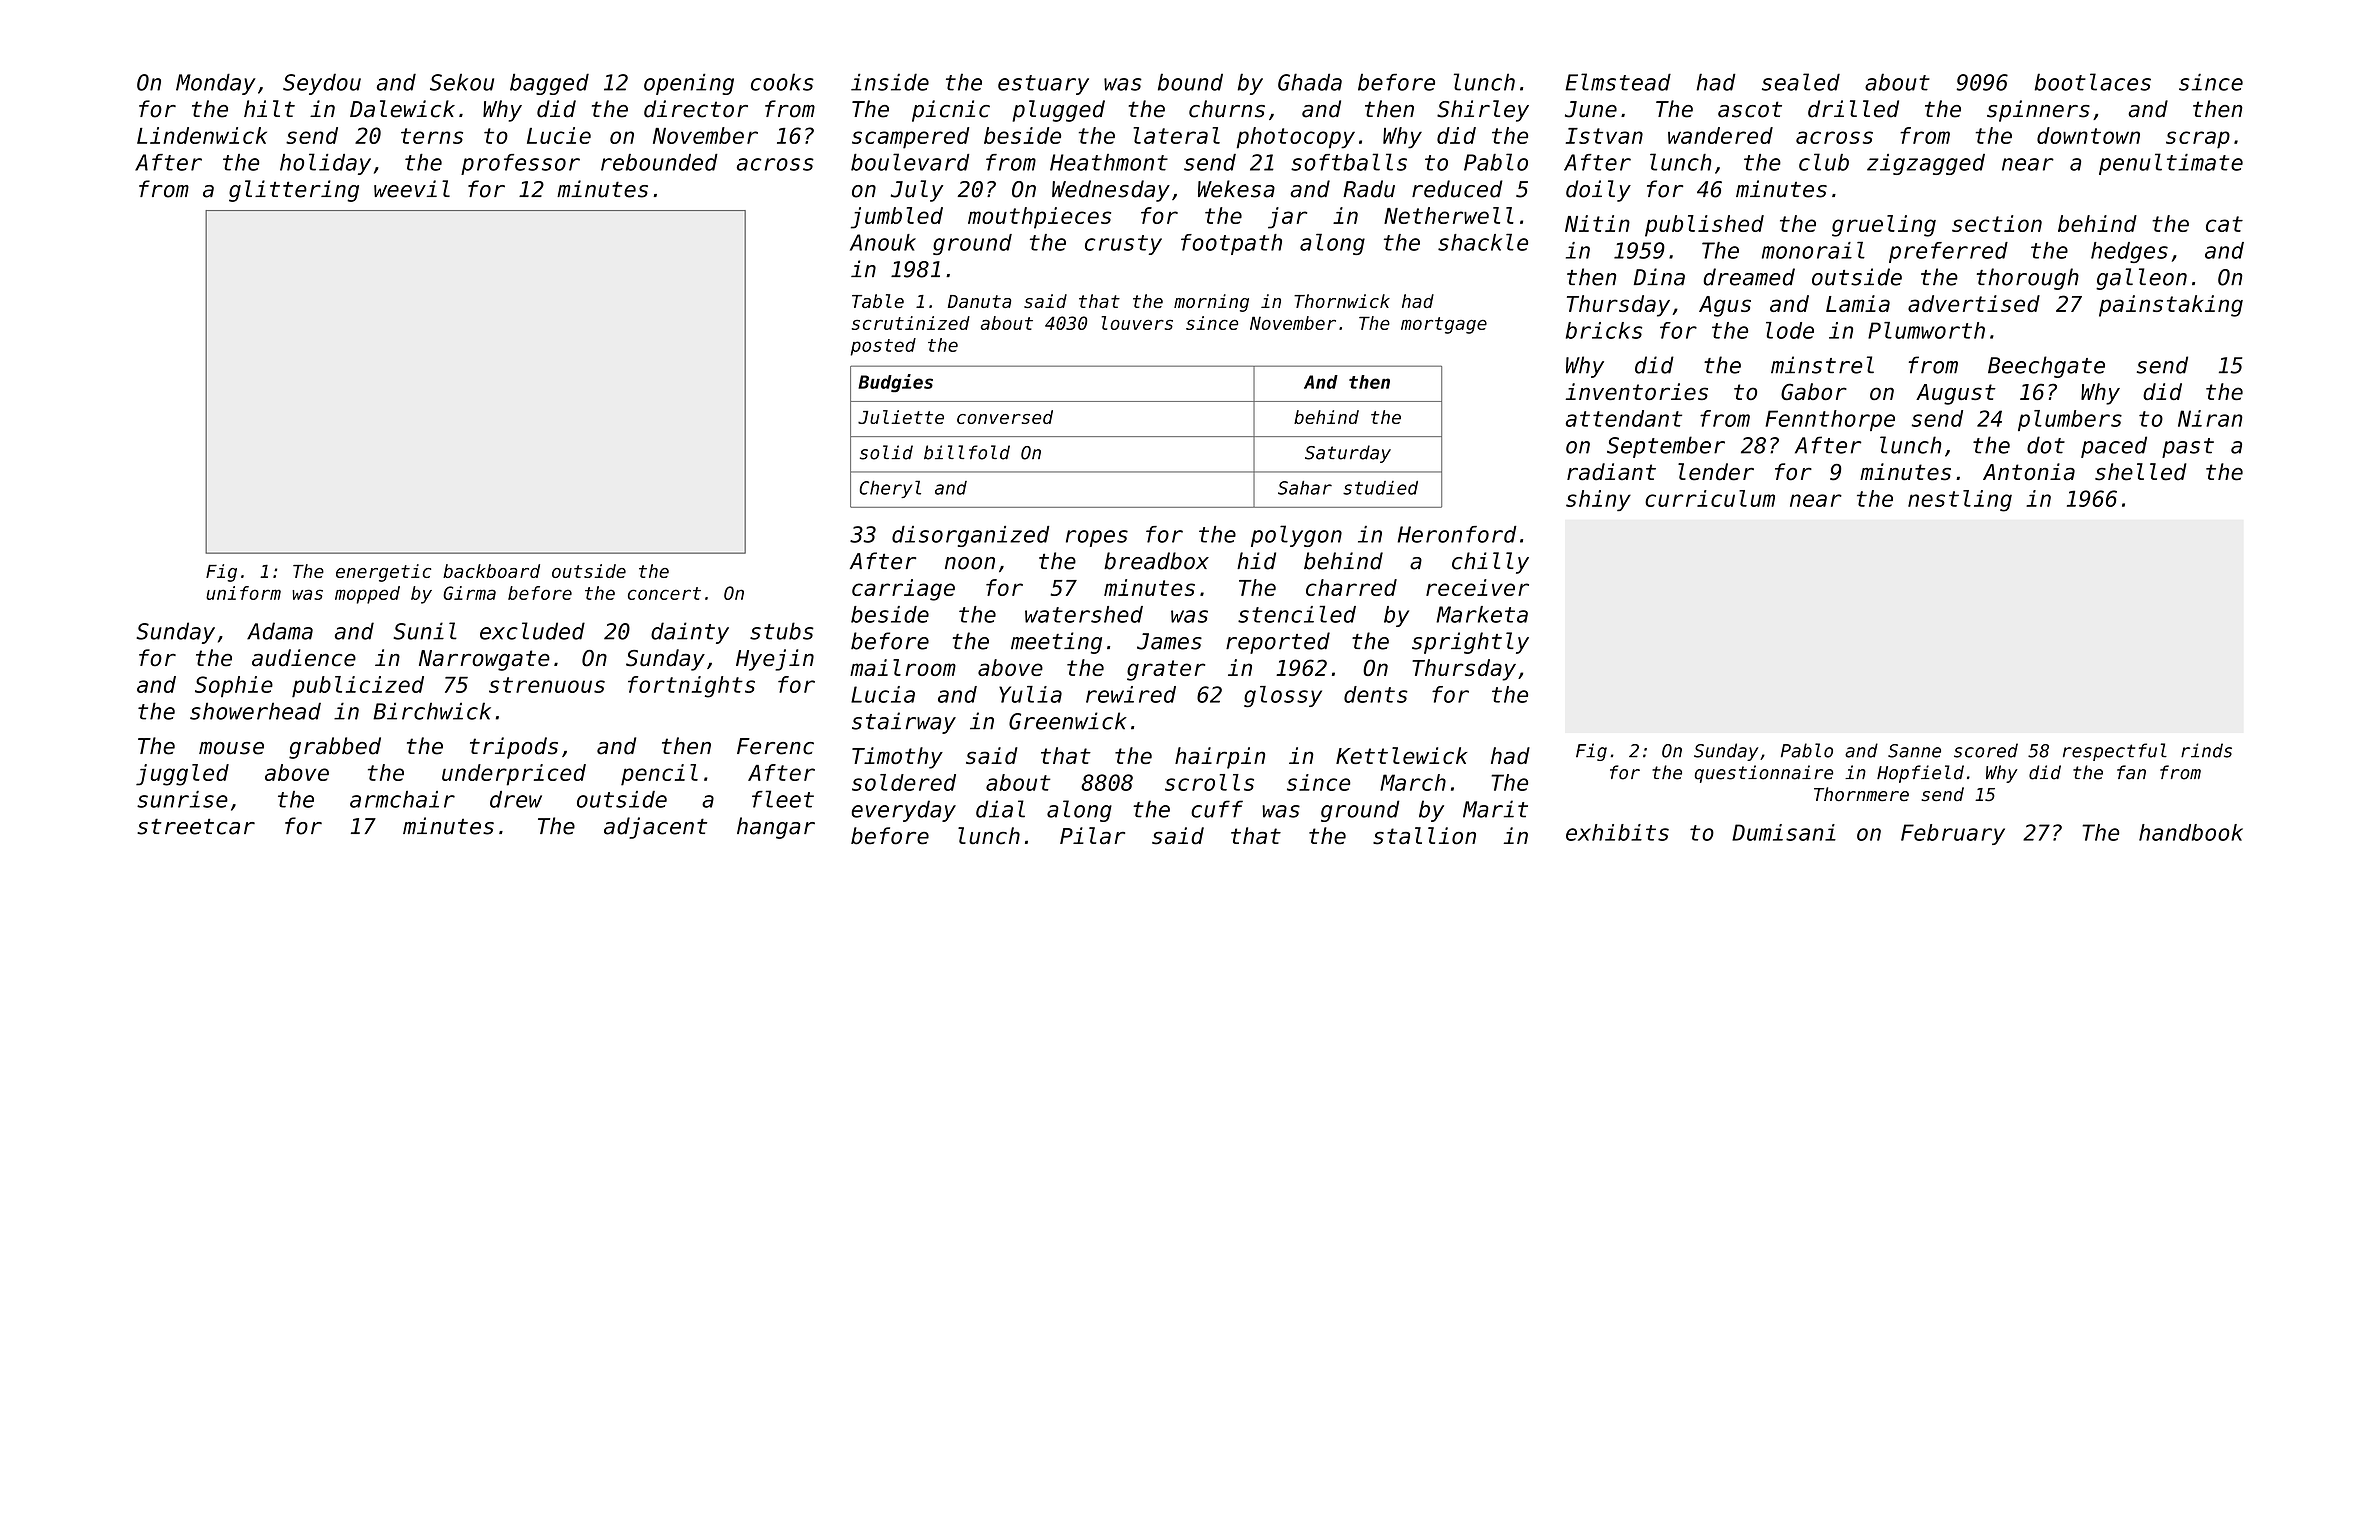  Describe the element at coordinates (202, 135) in the image. I see `Lindenwick` at that location.
